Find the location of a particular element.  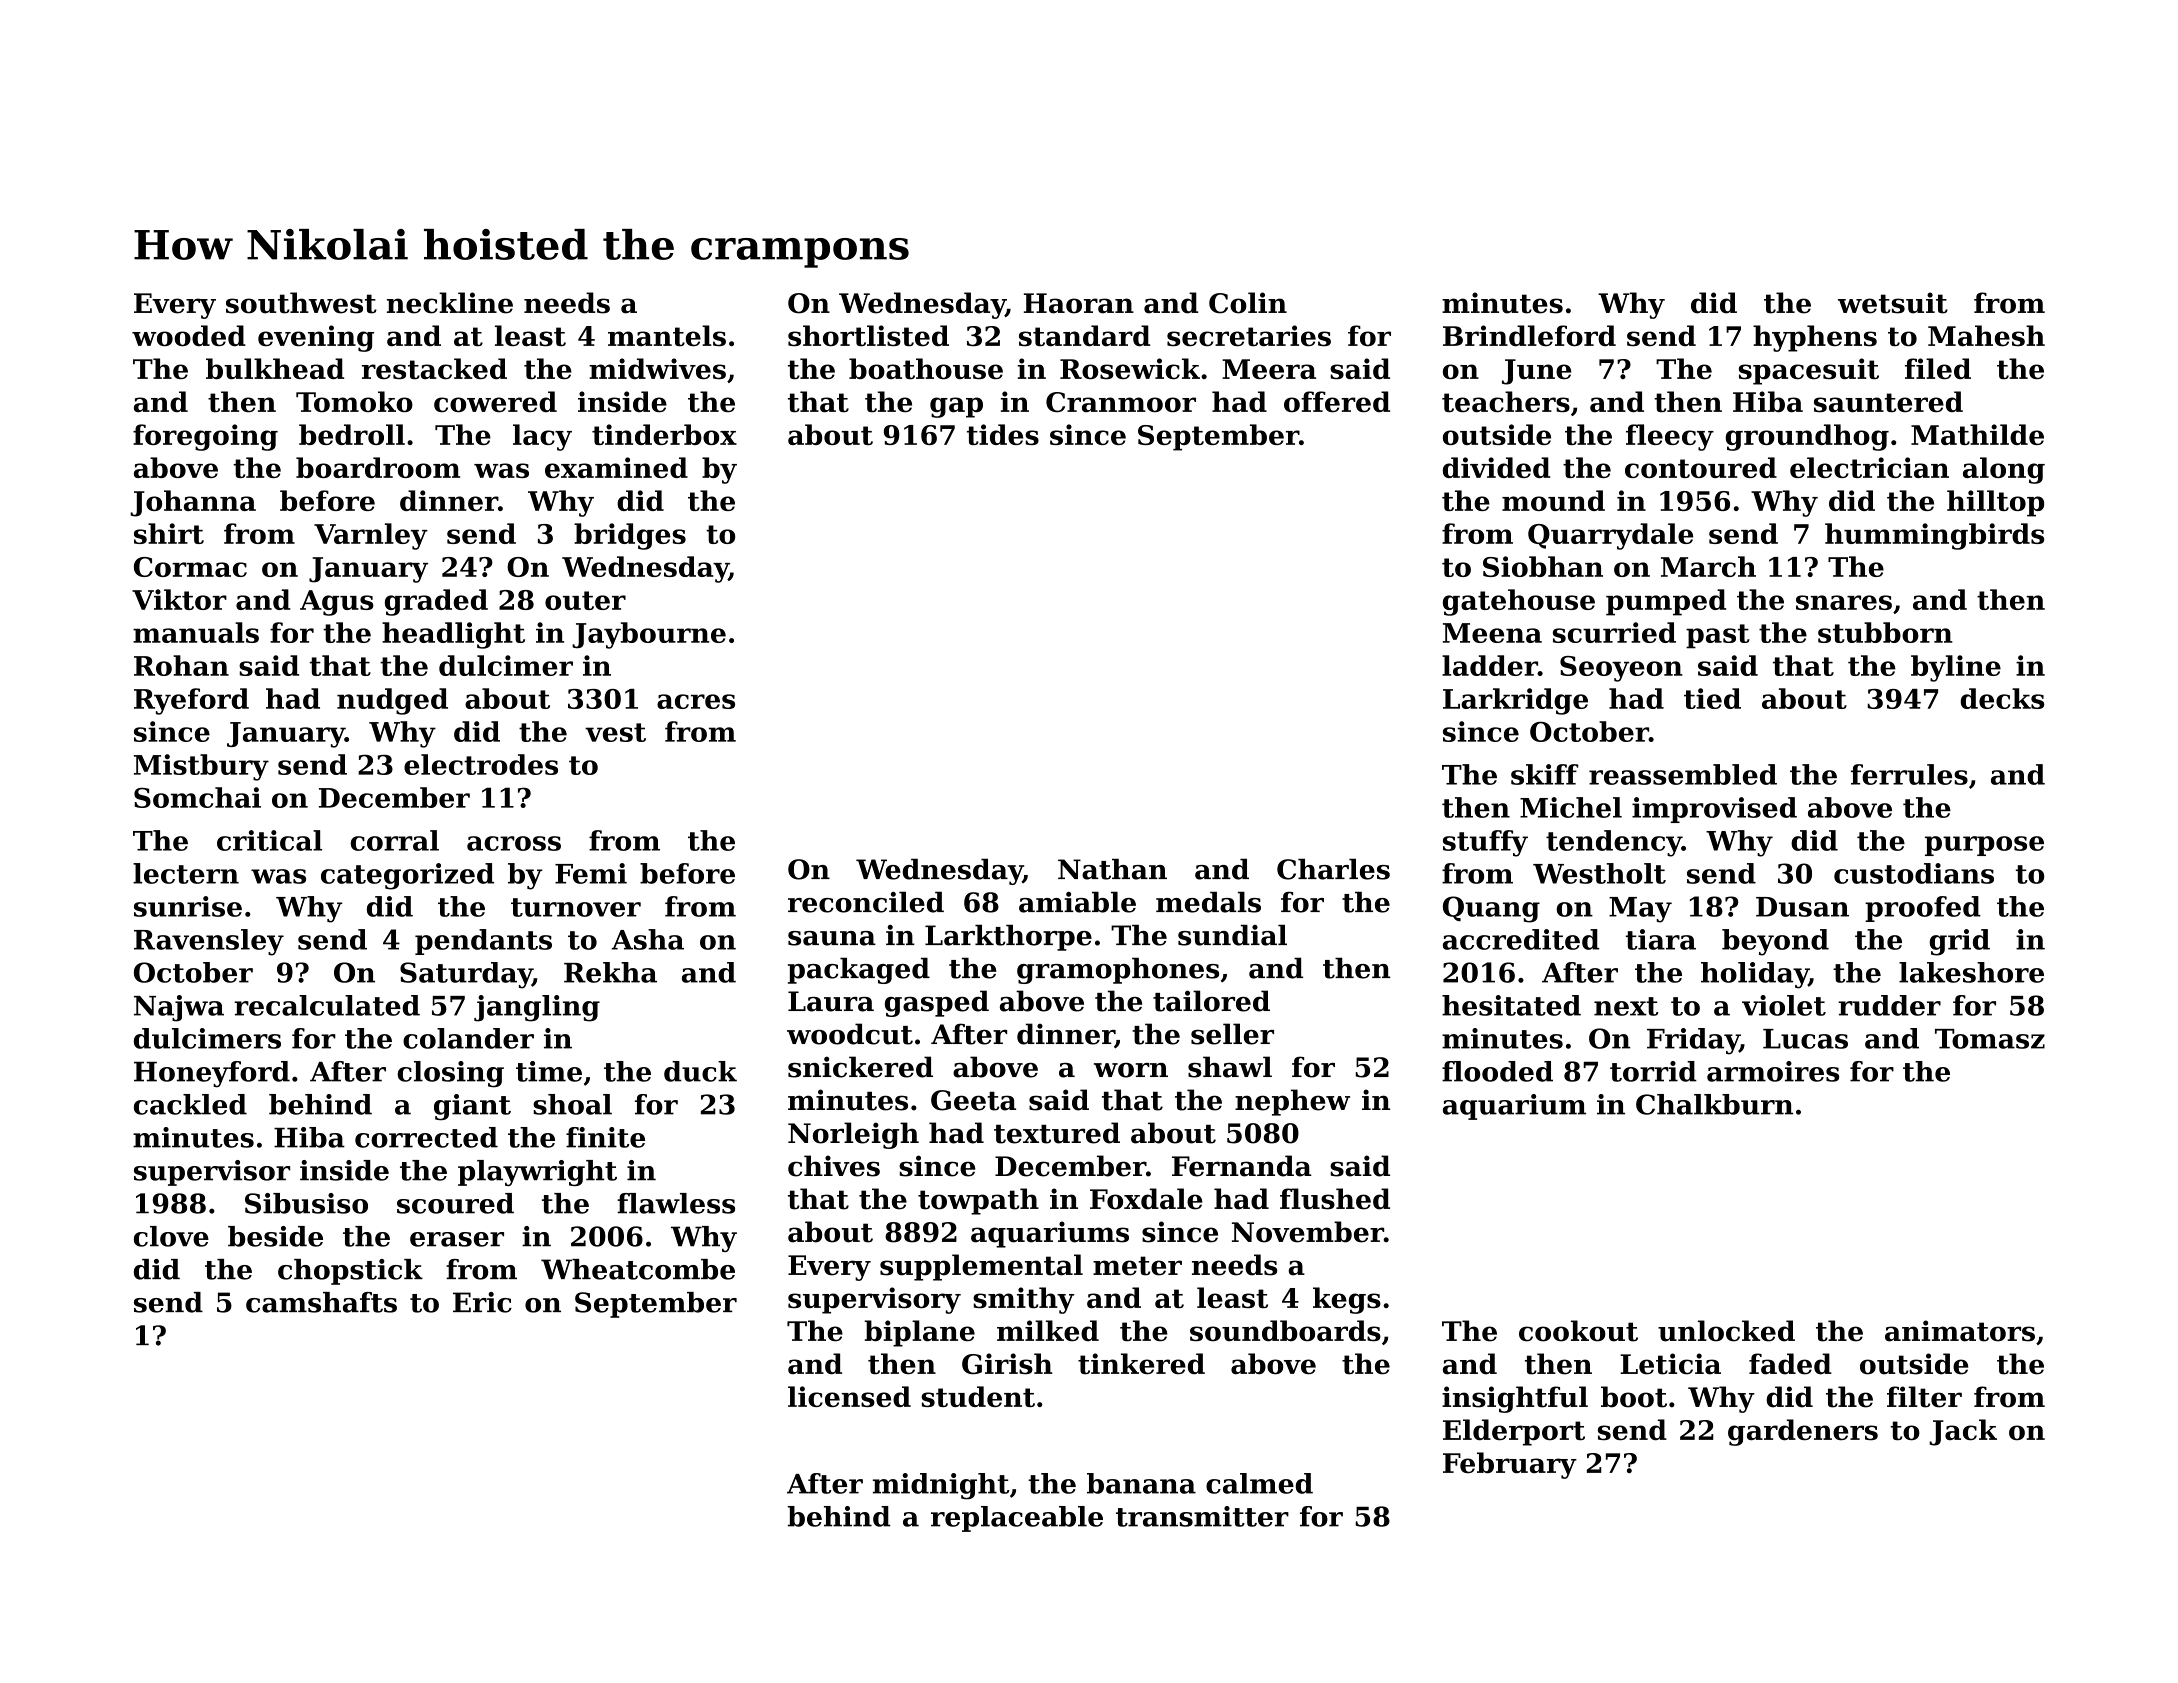

nephew is located at coordinates (1292, 1102).
